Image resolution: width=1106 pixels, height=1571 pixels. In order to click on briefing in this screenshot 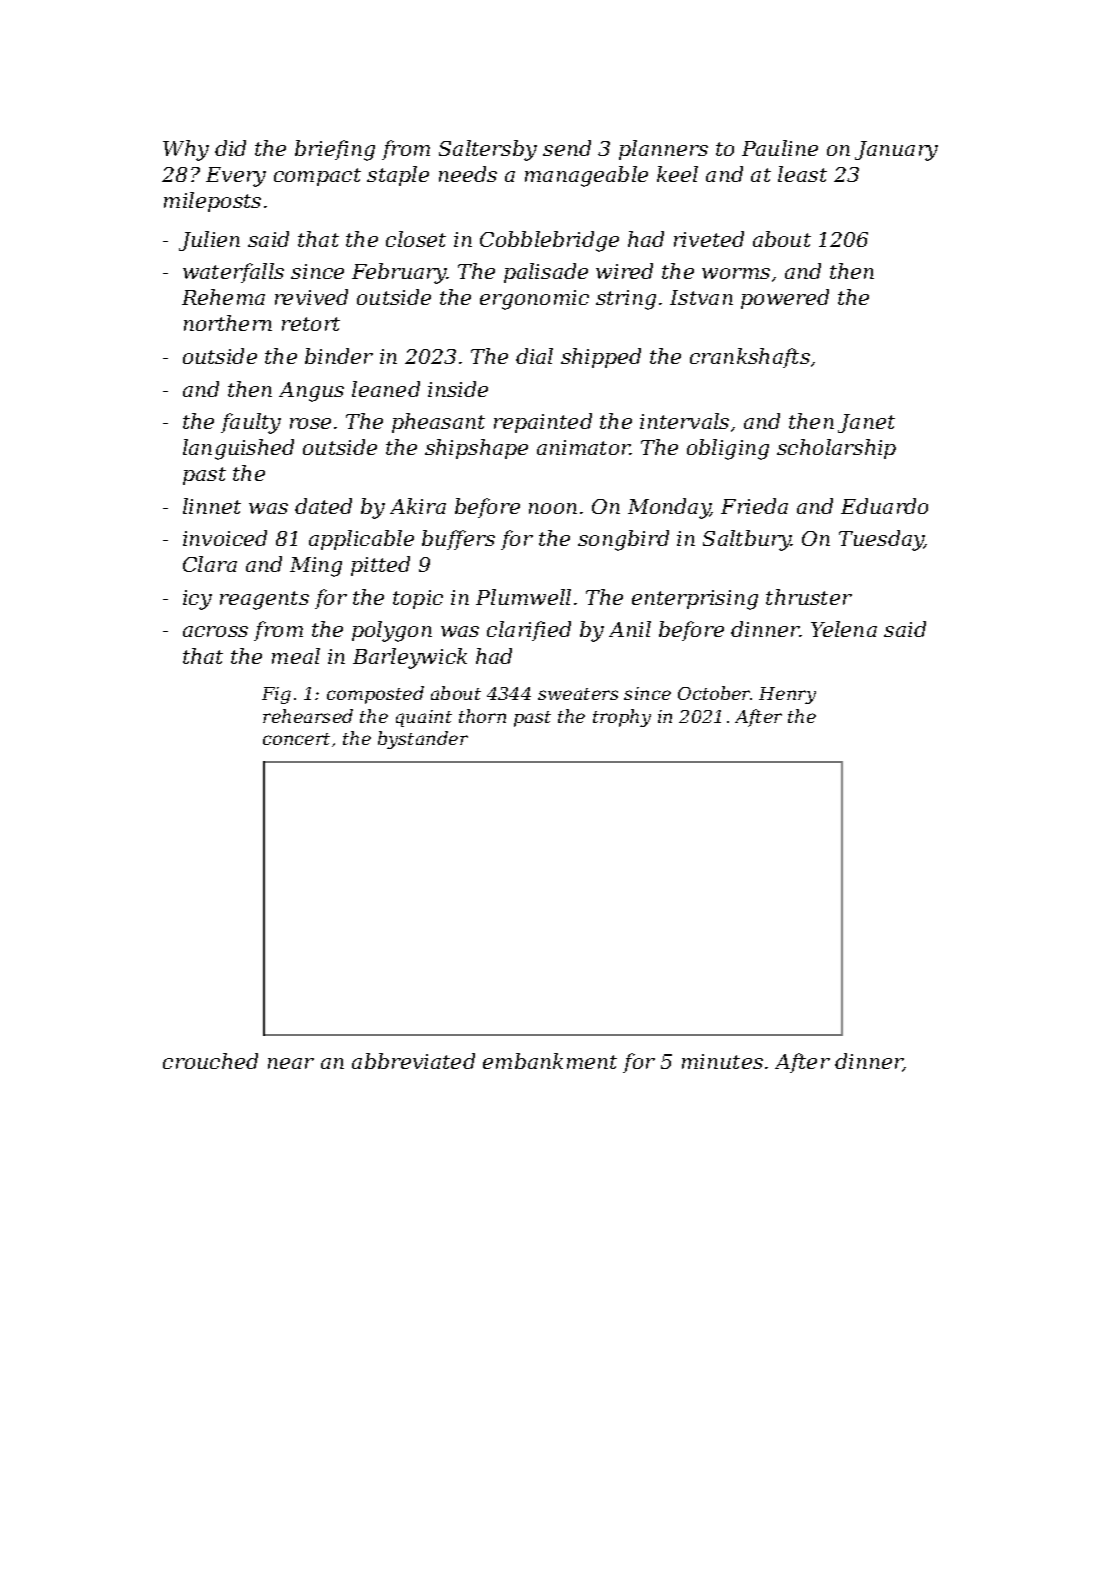, I will do `click(335, 150)`.
